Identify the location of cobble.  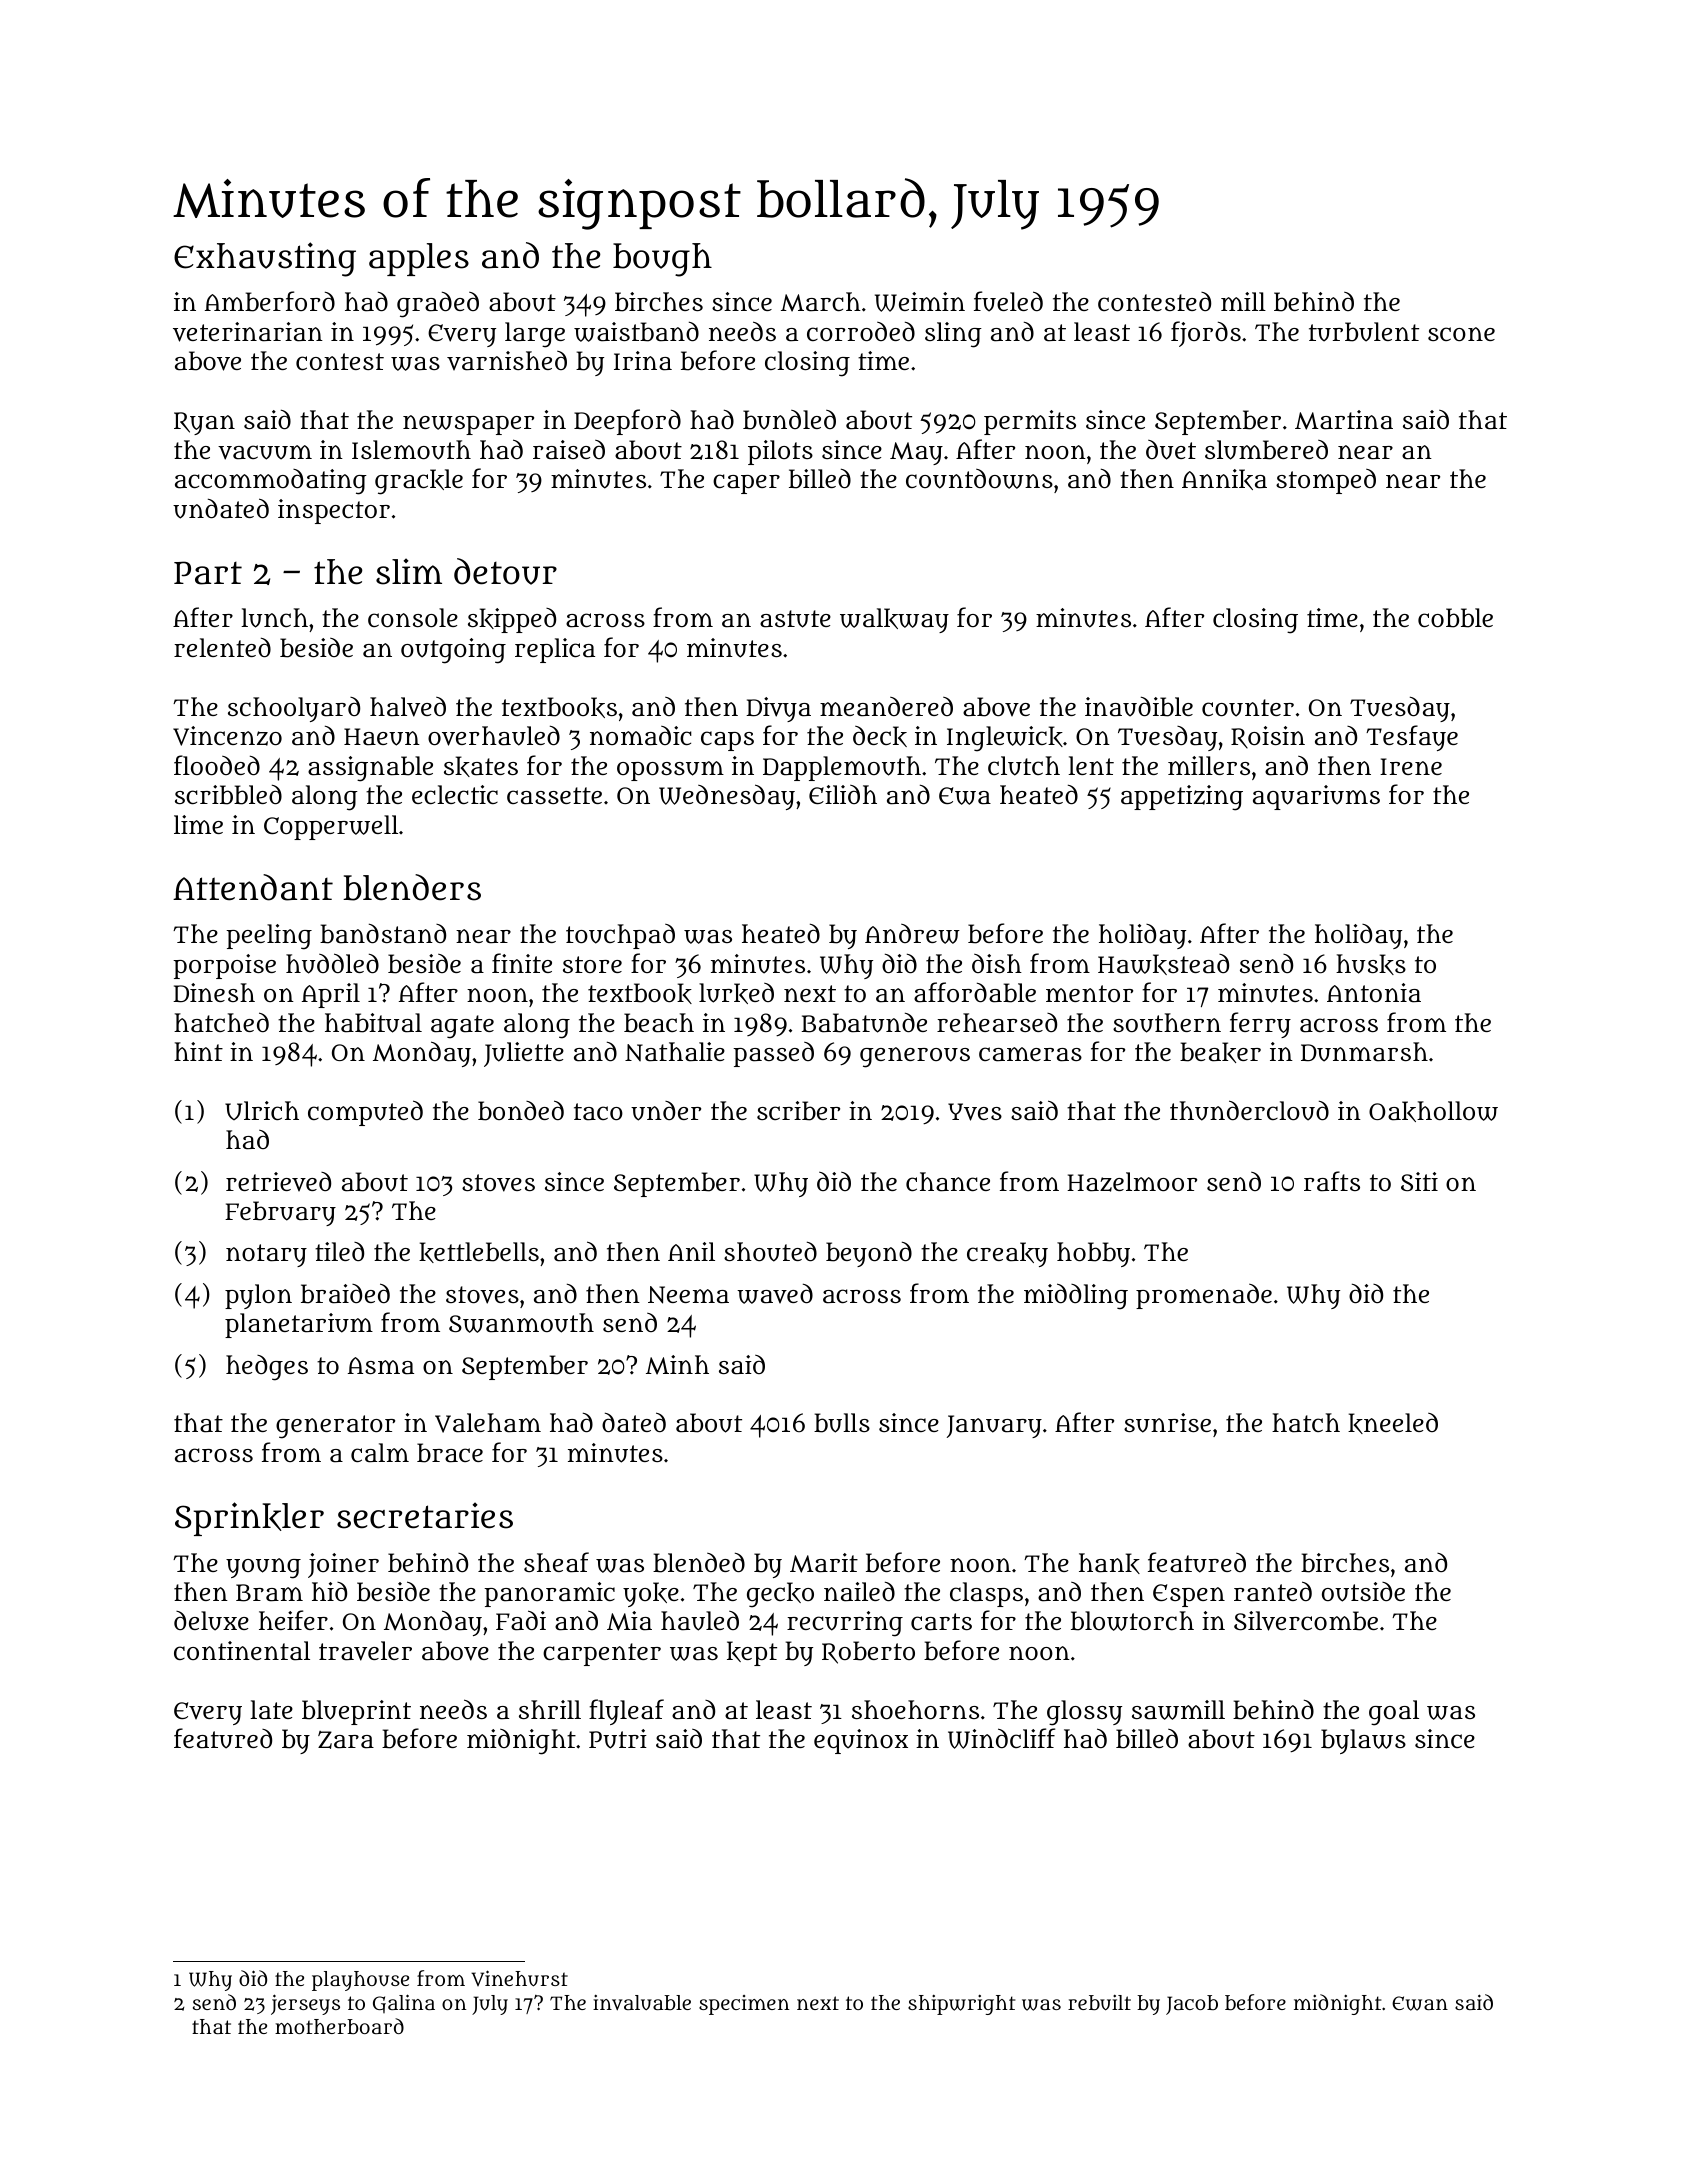
(1455, 618).
